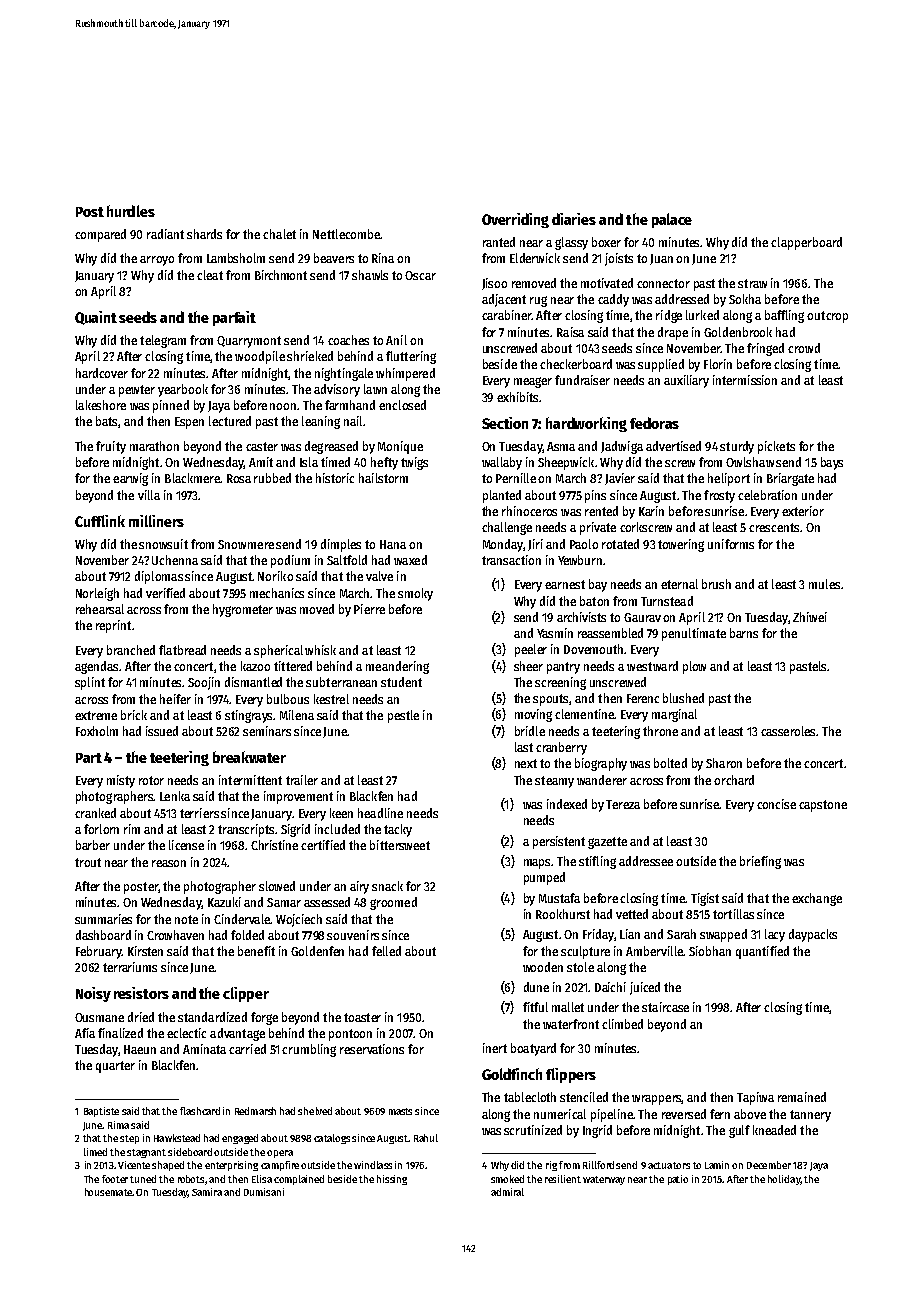 The height and width of the image is (1308, 924). What do you see at coordinates (397, 667) in the image?
I see `meandering` at bounding box center [397, 667].
